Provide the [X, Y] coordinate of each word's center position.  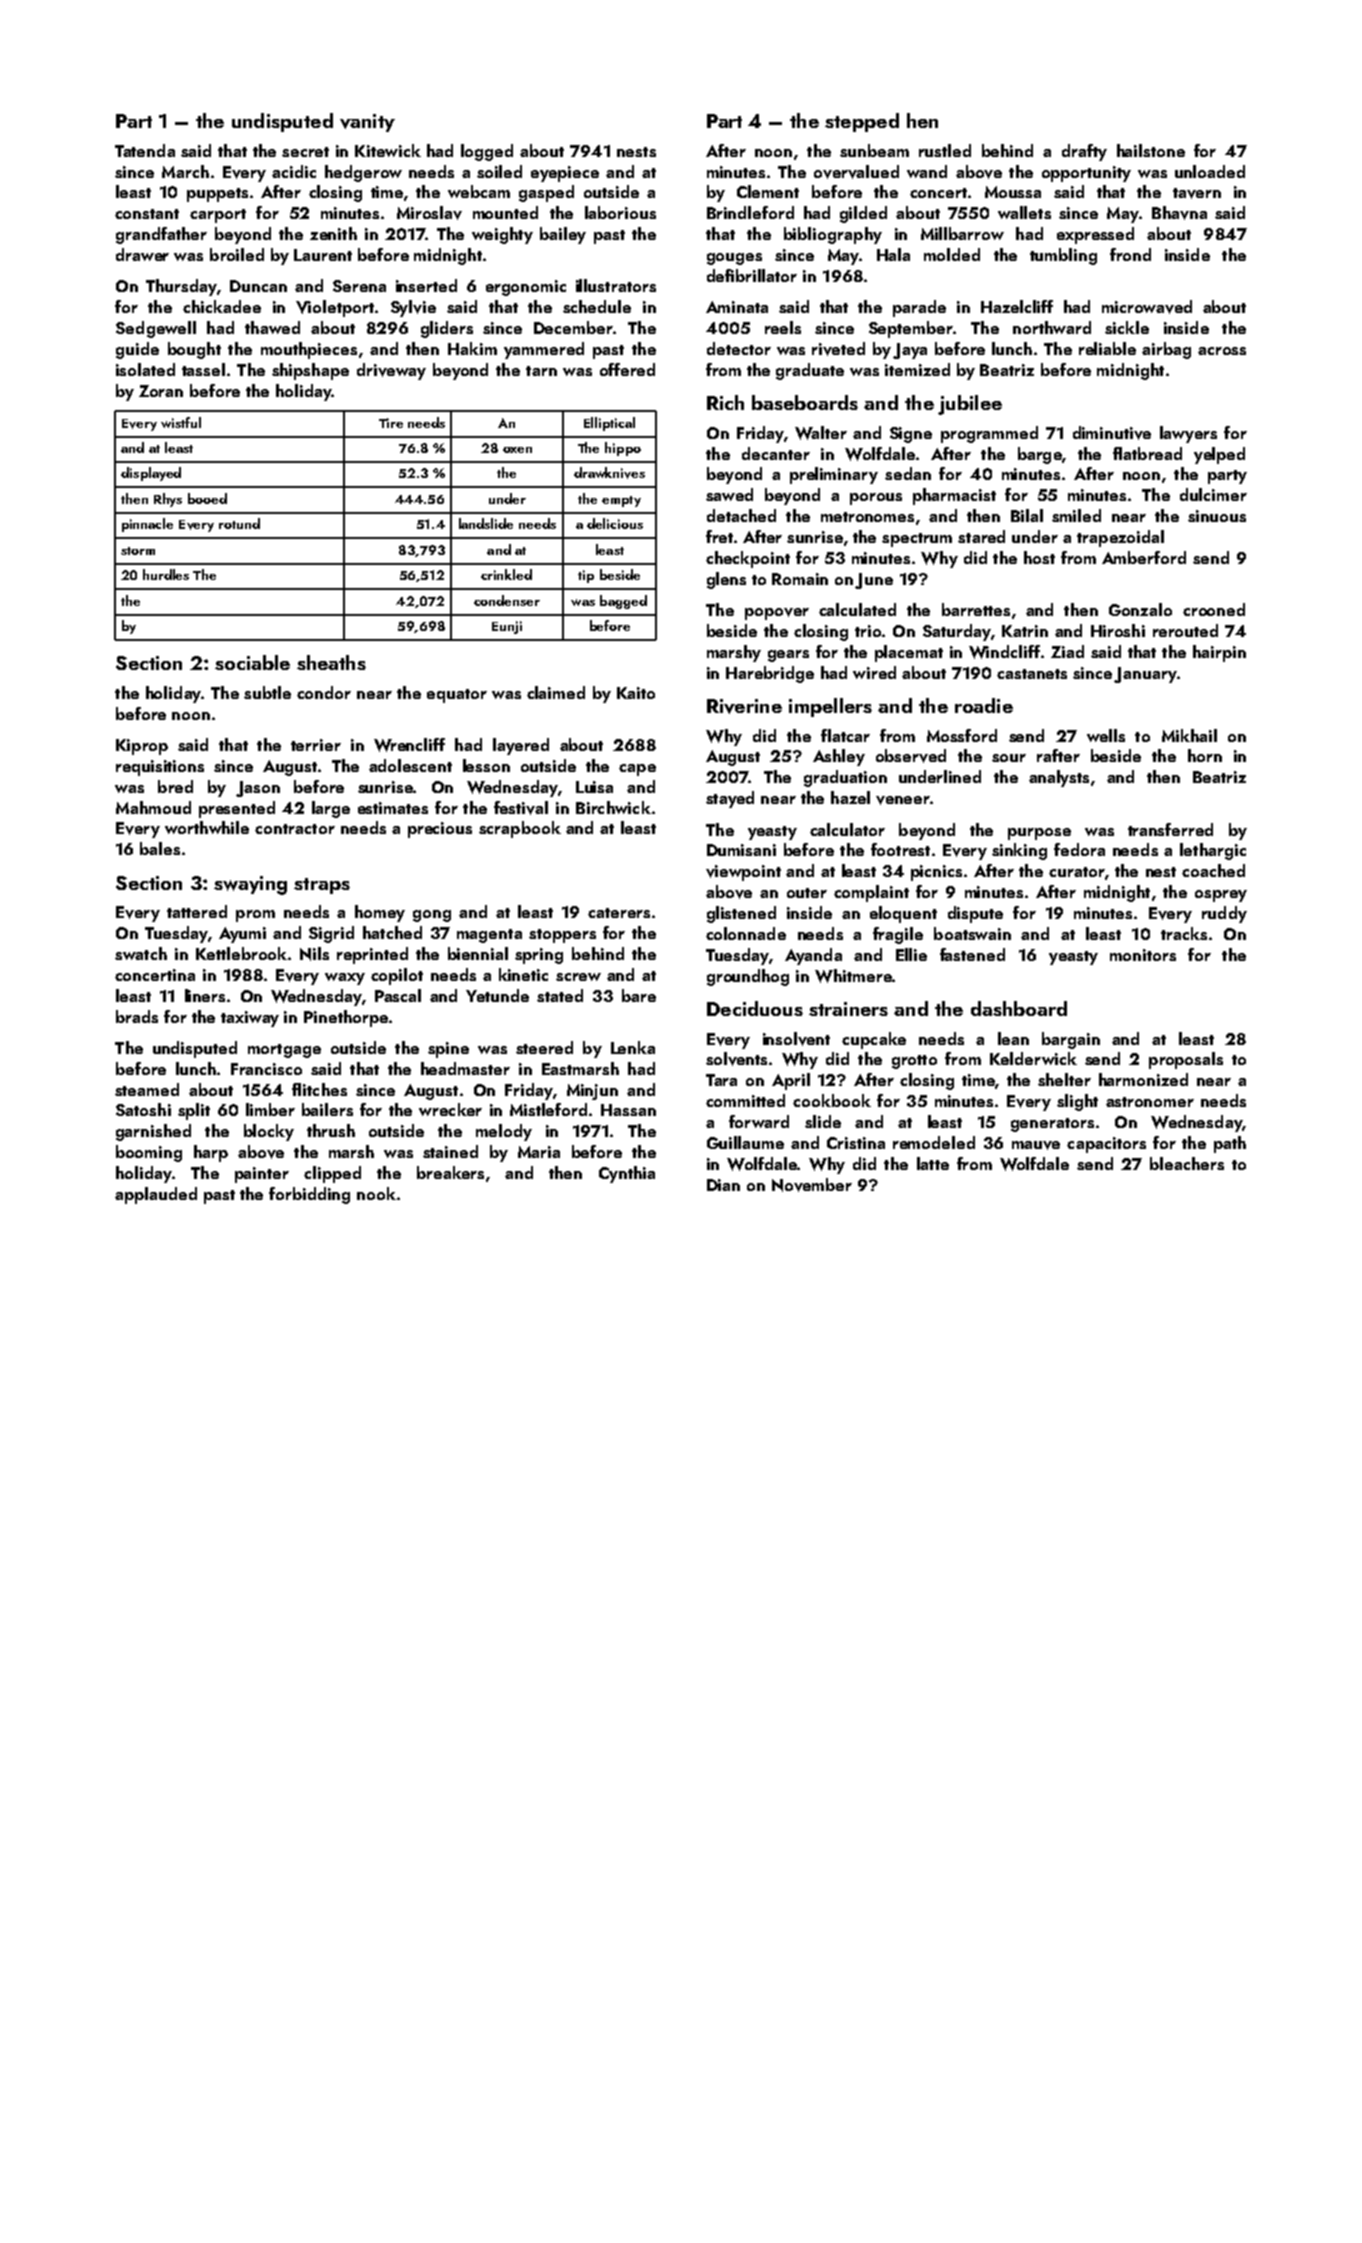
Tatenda [145, 150]
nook [376, 1193]
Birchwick [613, 807]
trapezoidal [1120, 538]
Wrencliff [409, 745]
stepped [862, 122]
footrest [900, 849]
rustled [945, 150]
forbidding [309, 1195]
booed [207, 498]
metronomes [867, 517]
